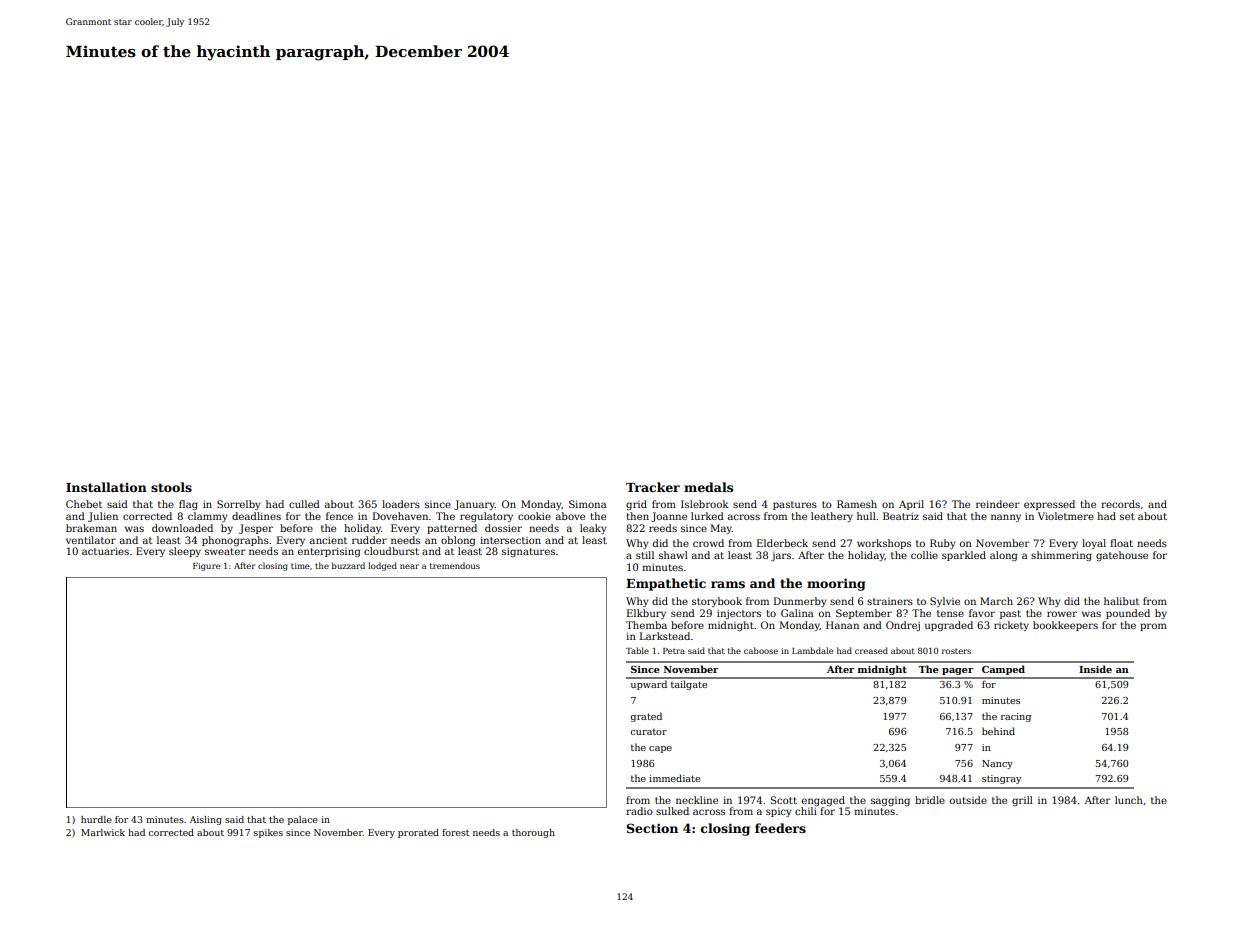 The height and width of the document is (952, 1233). What do you see at coordinates (105, 551) in the document?
I see `actuaries` at bounding box center [105, 551].
